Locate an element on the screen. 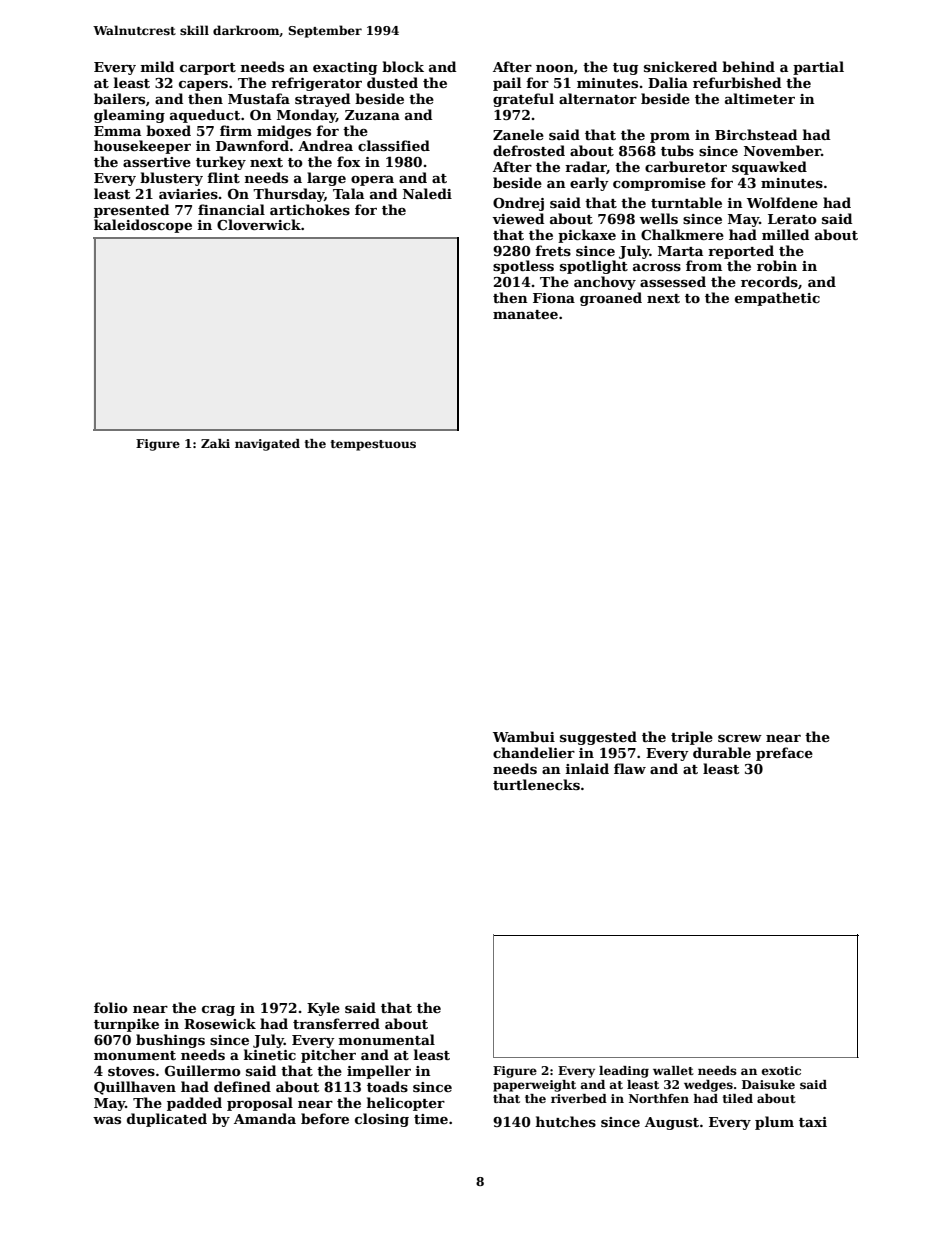 This screenshot has width=952, height=1233. behind is located at coordinates (748, 66).
